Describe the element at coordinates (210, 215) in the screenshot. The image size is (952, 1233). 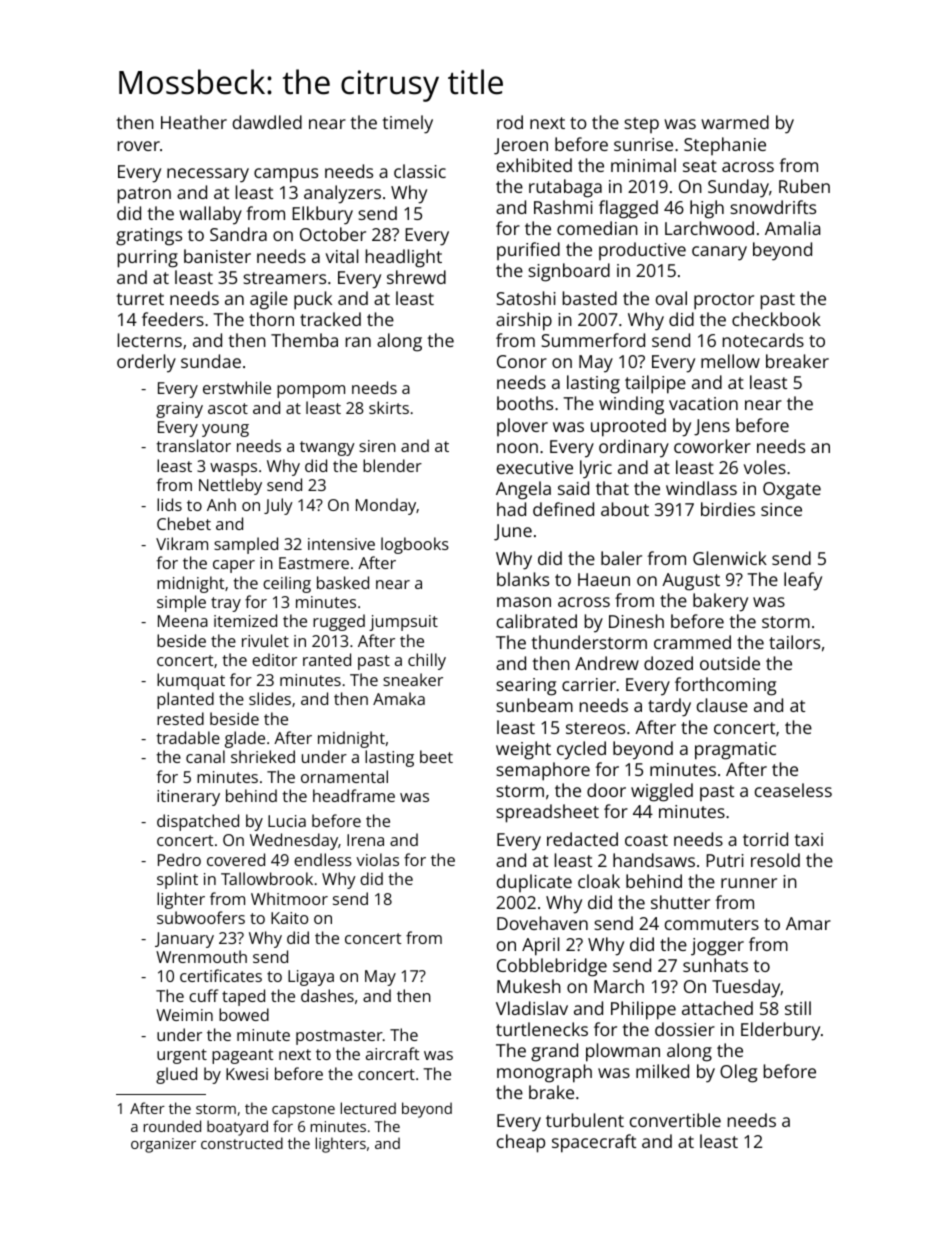
I see `wallaby` at that location.
